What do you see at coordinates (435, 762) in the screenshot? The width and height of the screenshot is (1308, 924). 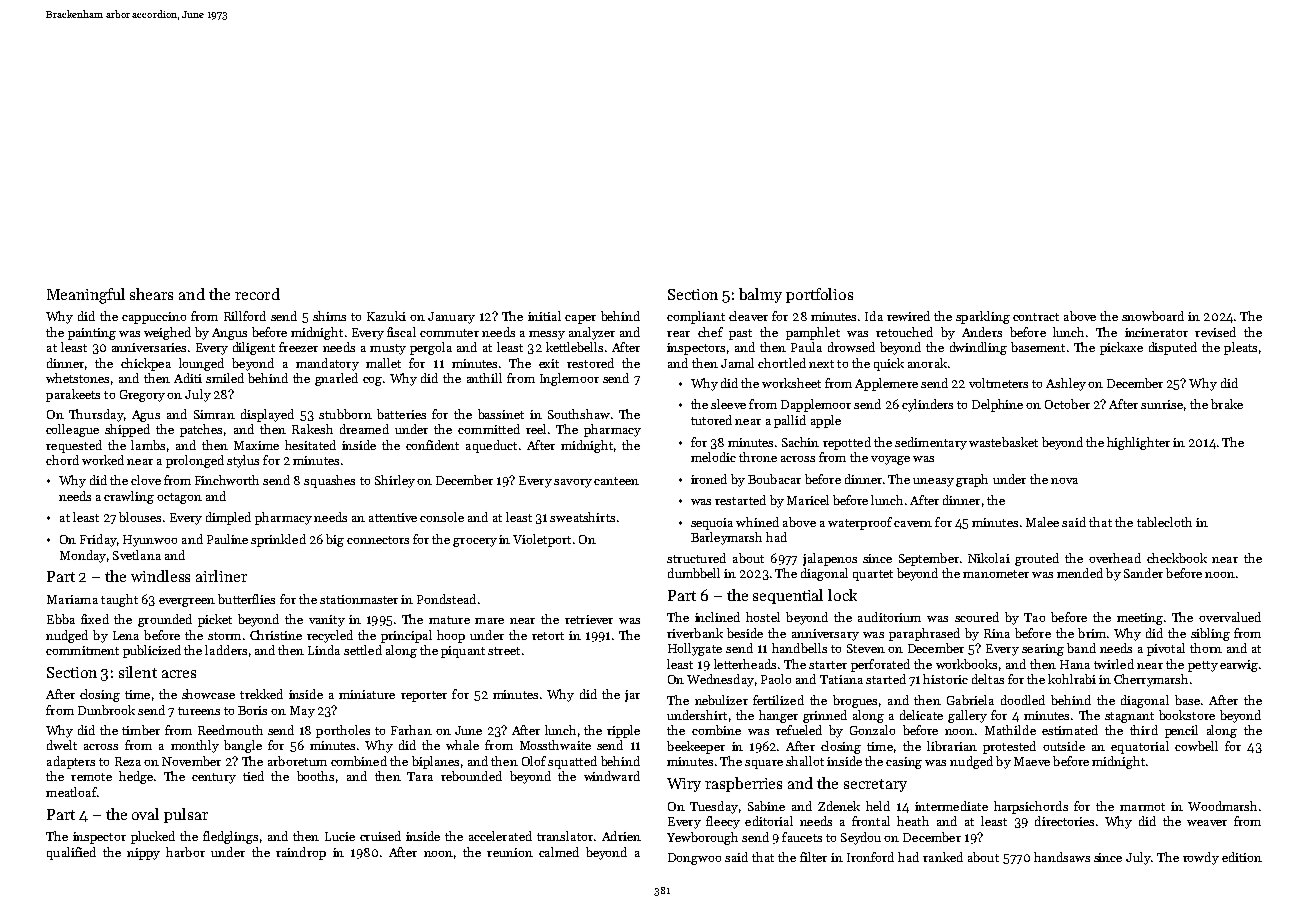 I see `biplanes` at bounding box center [435, 762].
